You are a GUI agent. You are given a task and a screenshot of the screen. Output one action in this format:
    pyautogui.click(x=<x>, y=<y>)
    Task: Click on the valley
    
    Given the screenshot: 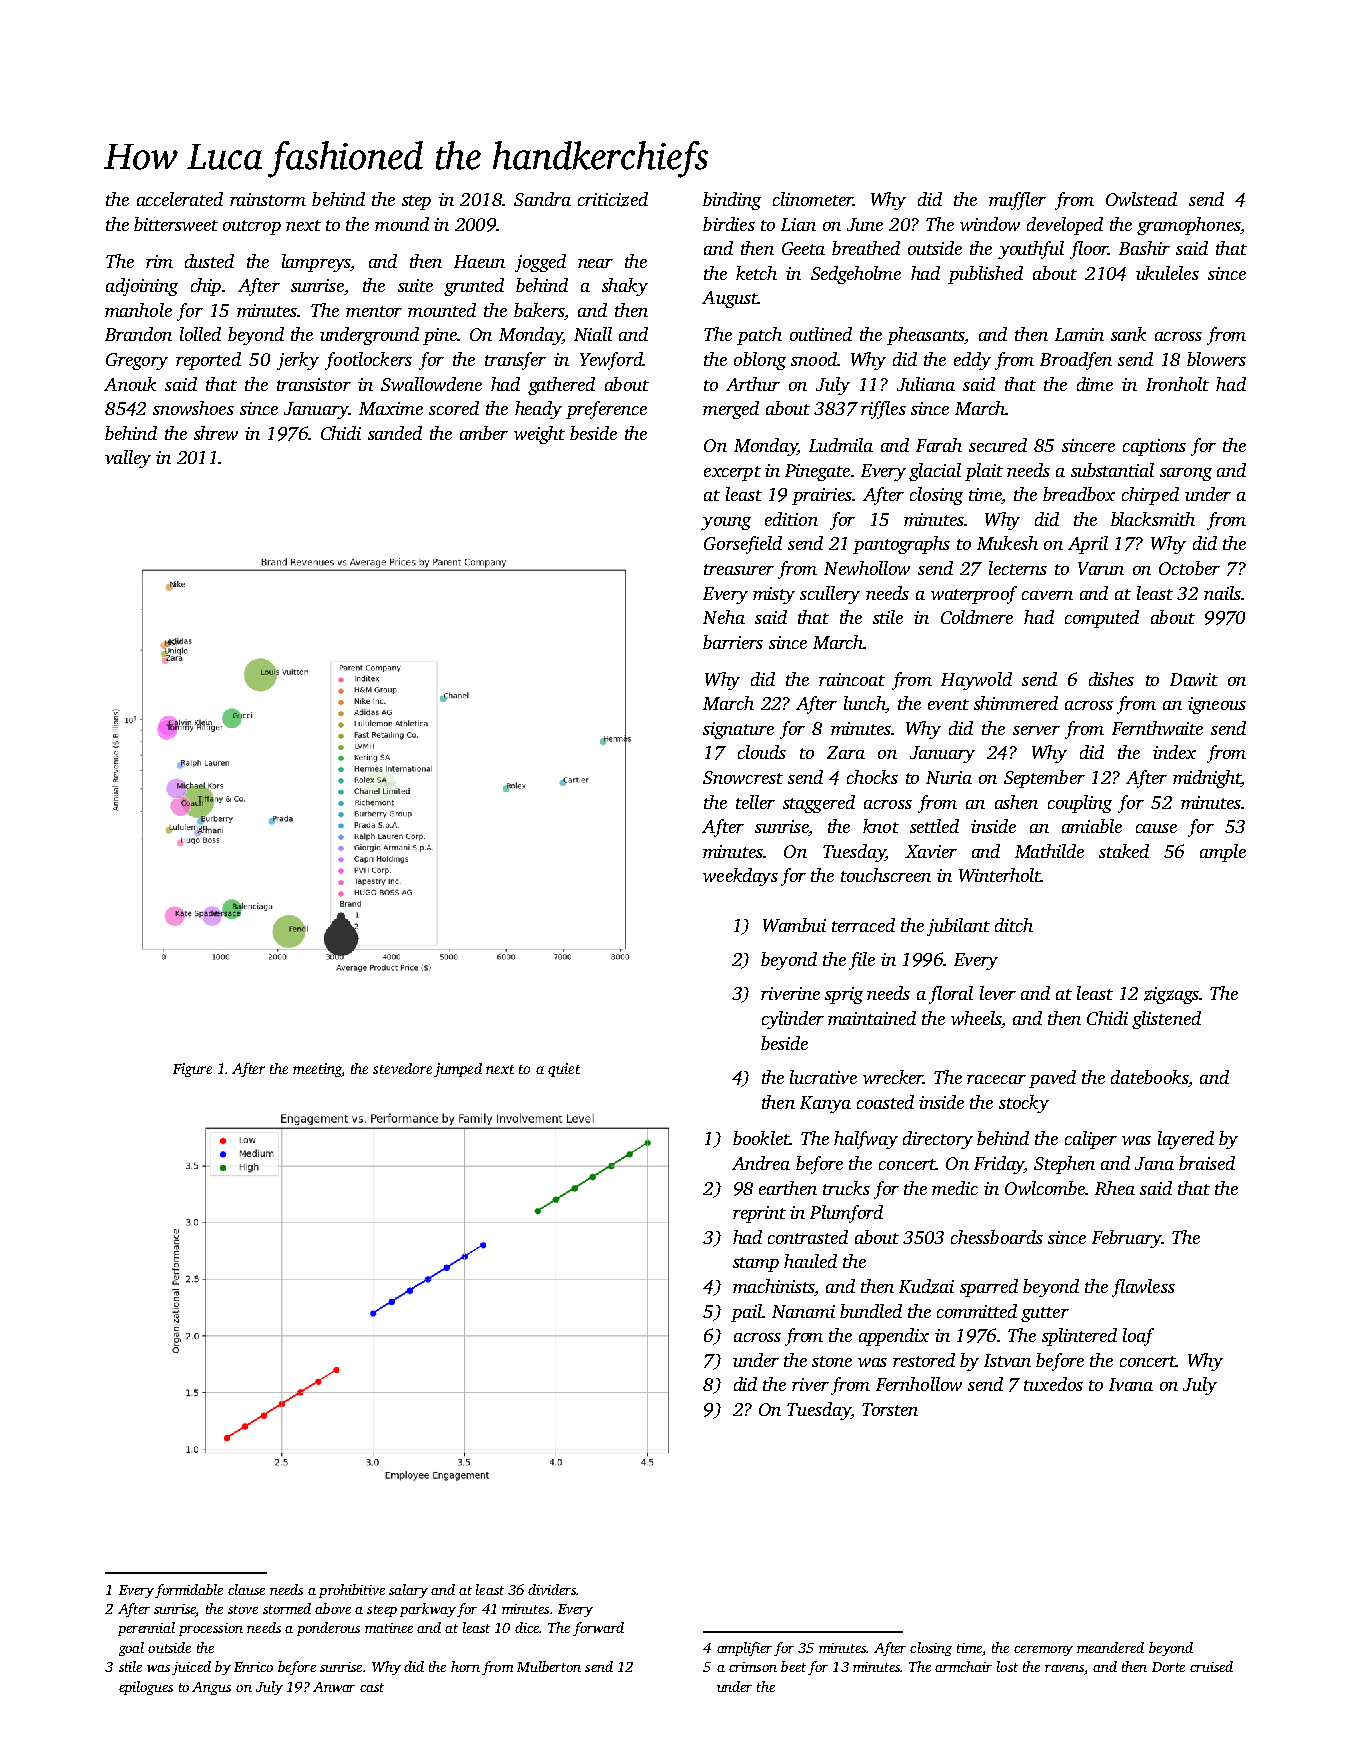 What is the action you would take?
    pyautogui.click(x=128, y=459)
